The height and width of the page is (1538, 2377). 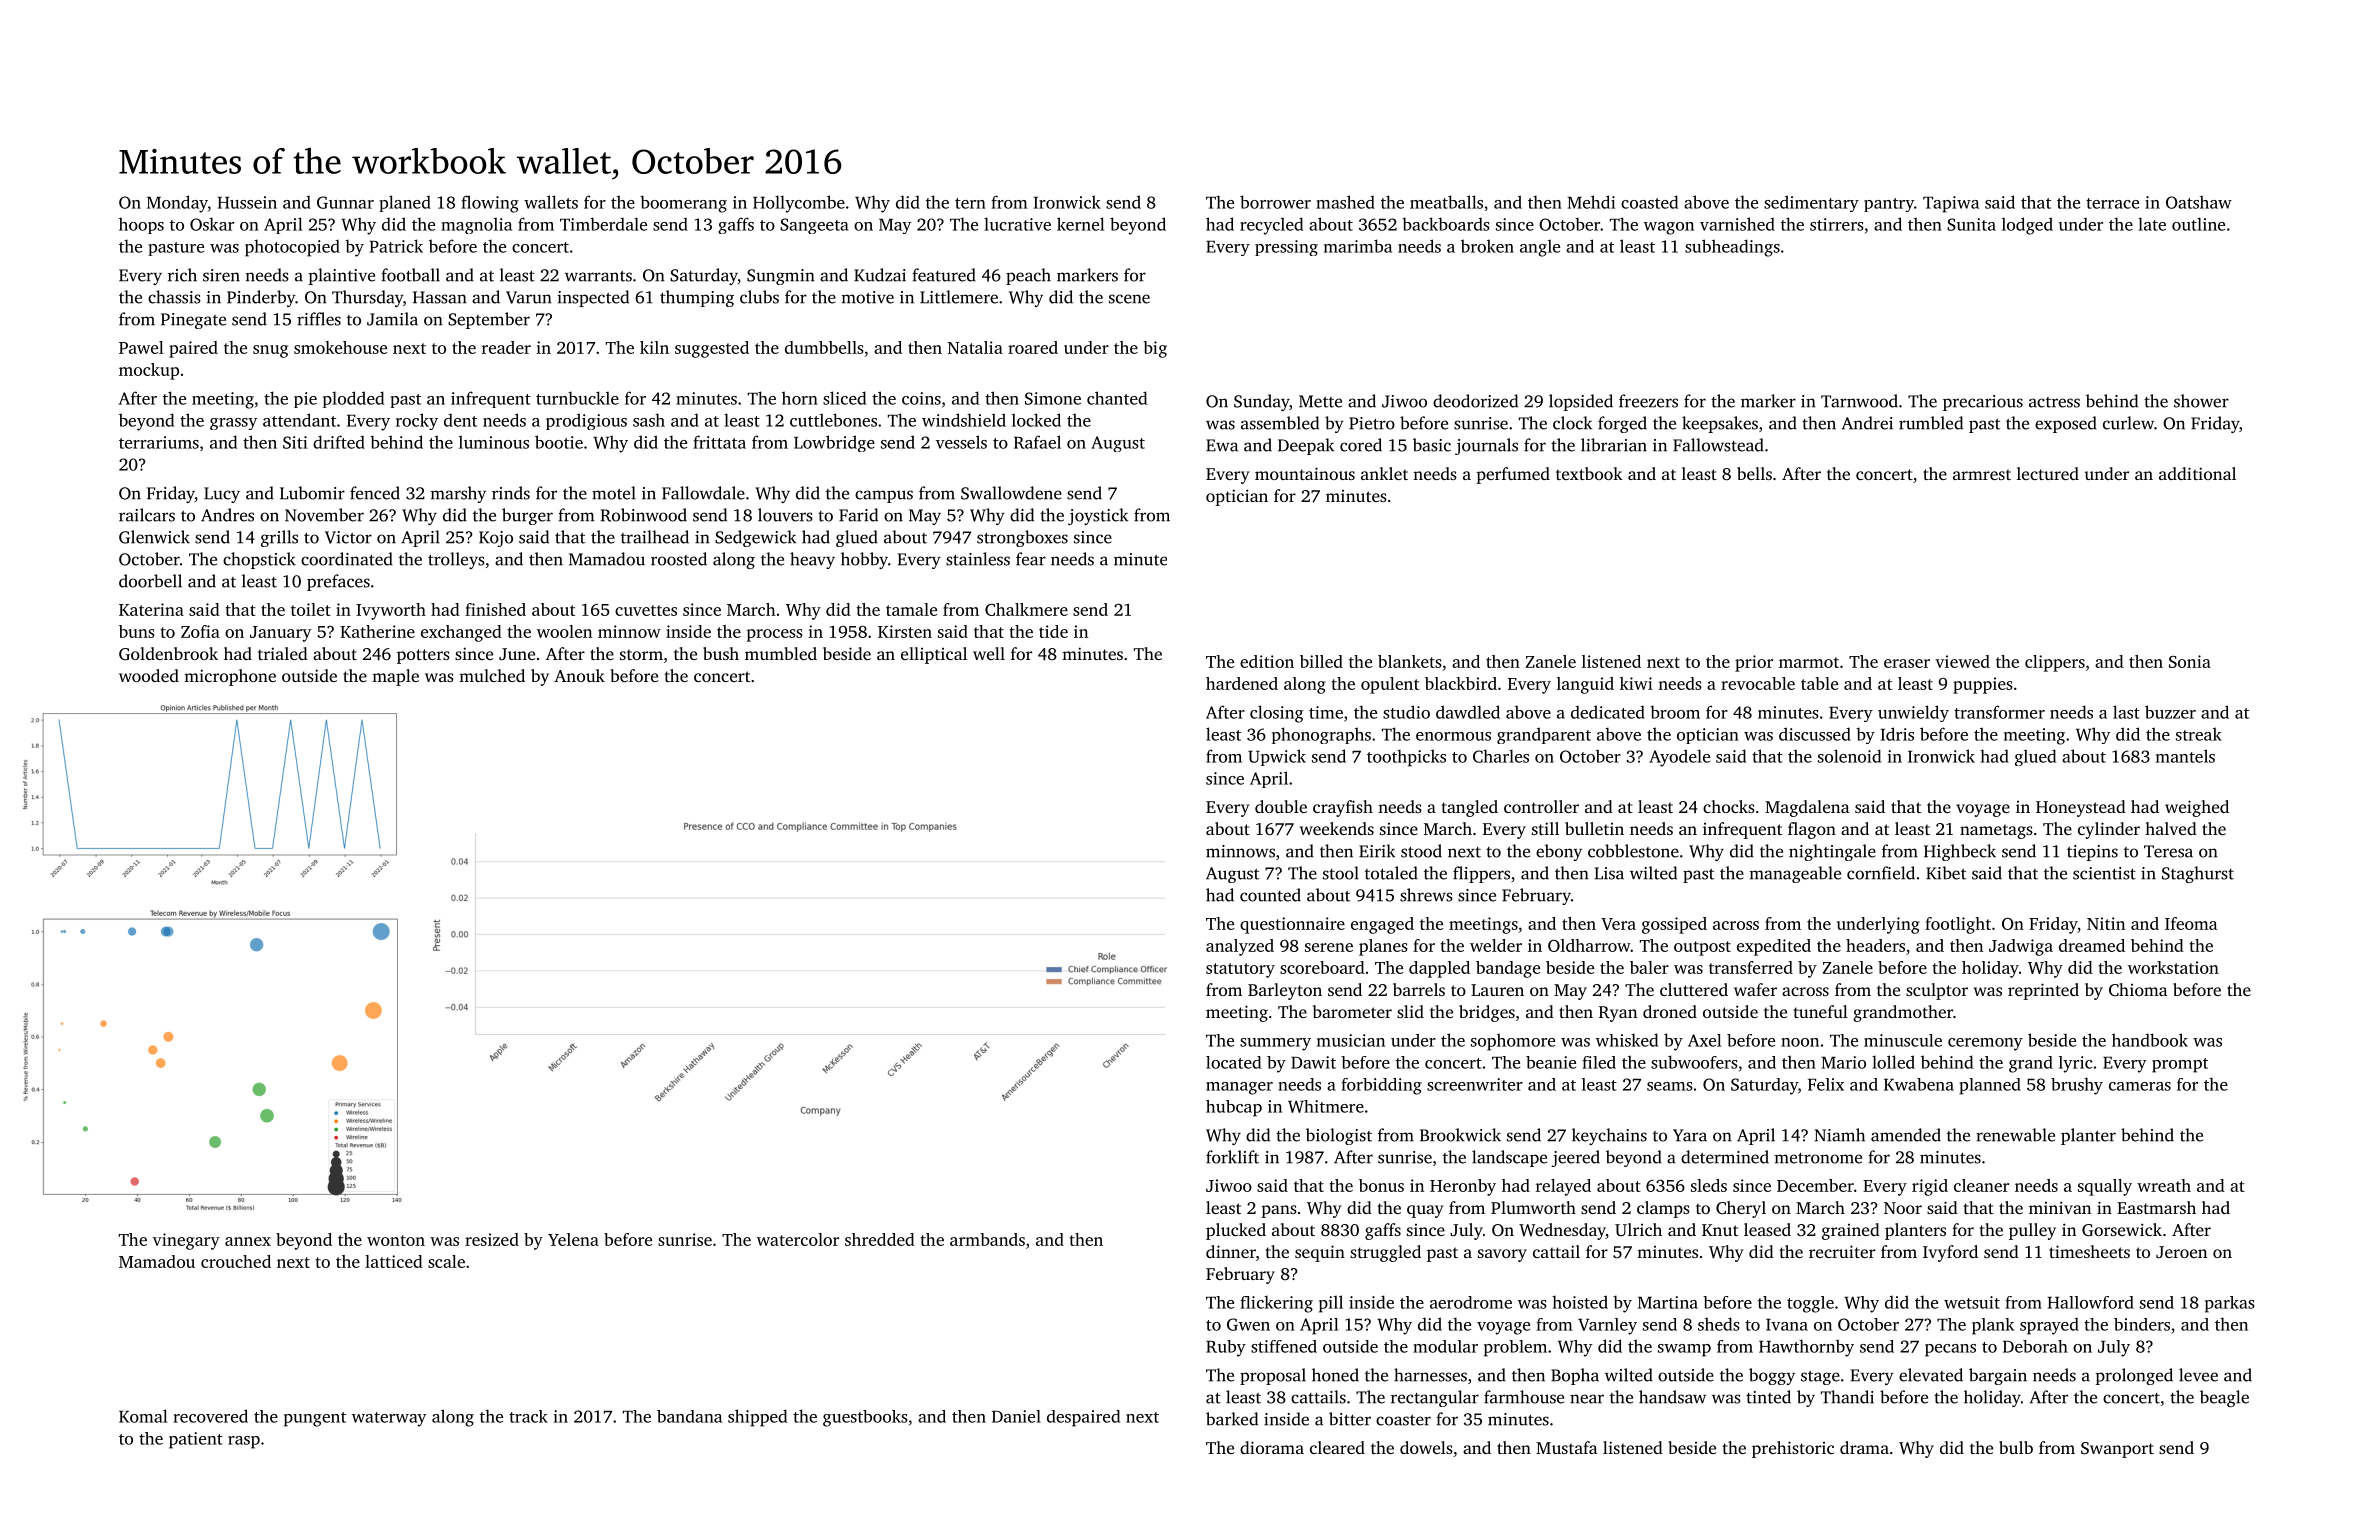 I want to click on track, so click(x=528, y=1416).
